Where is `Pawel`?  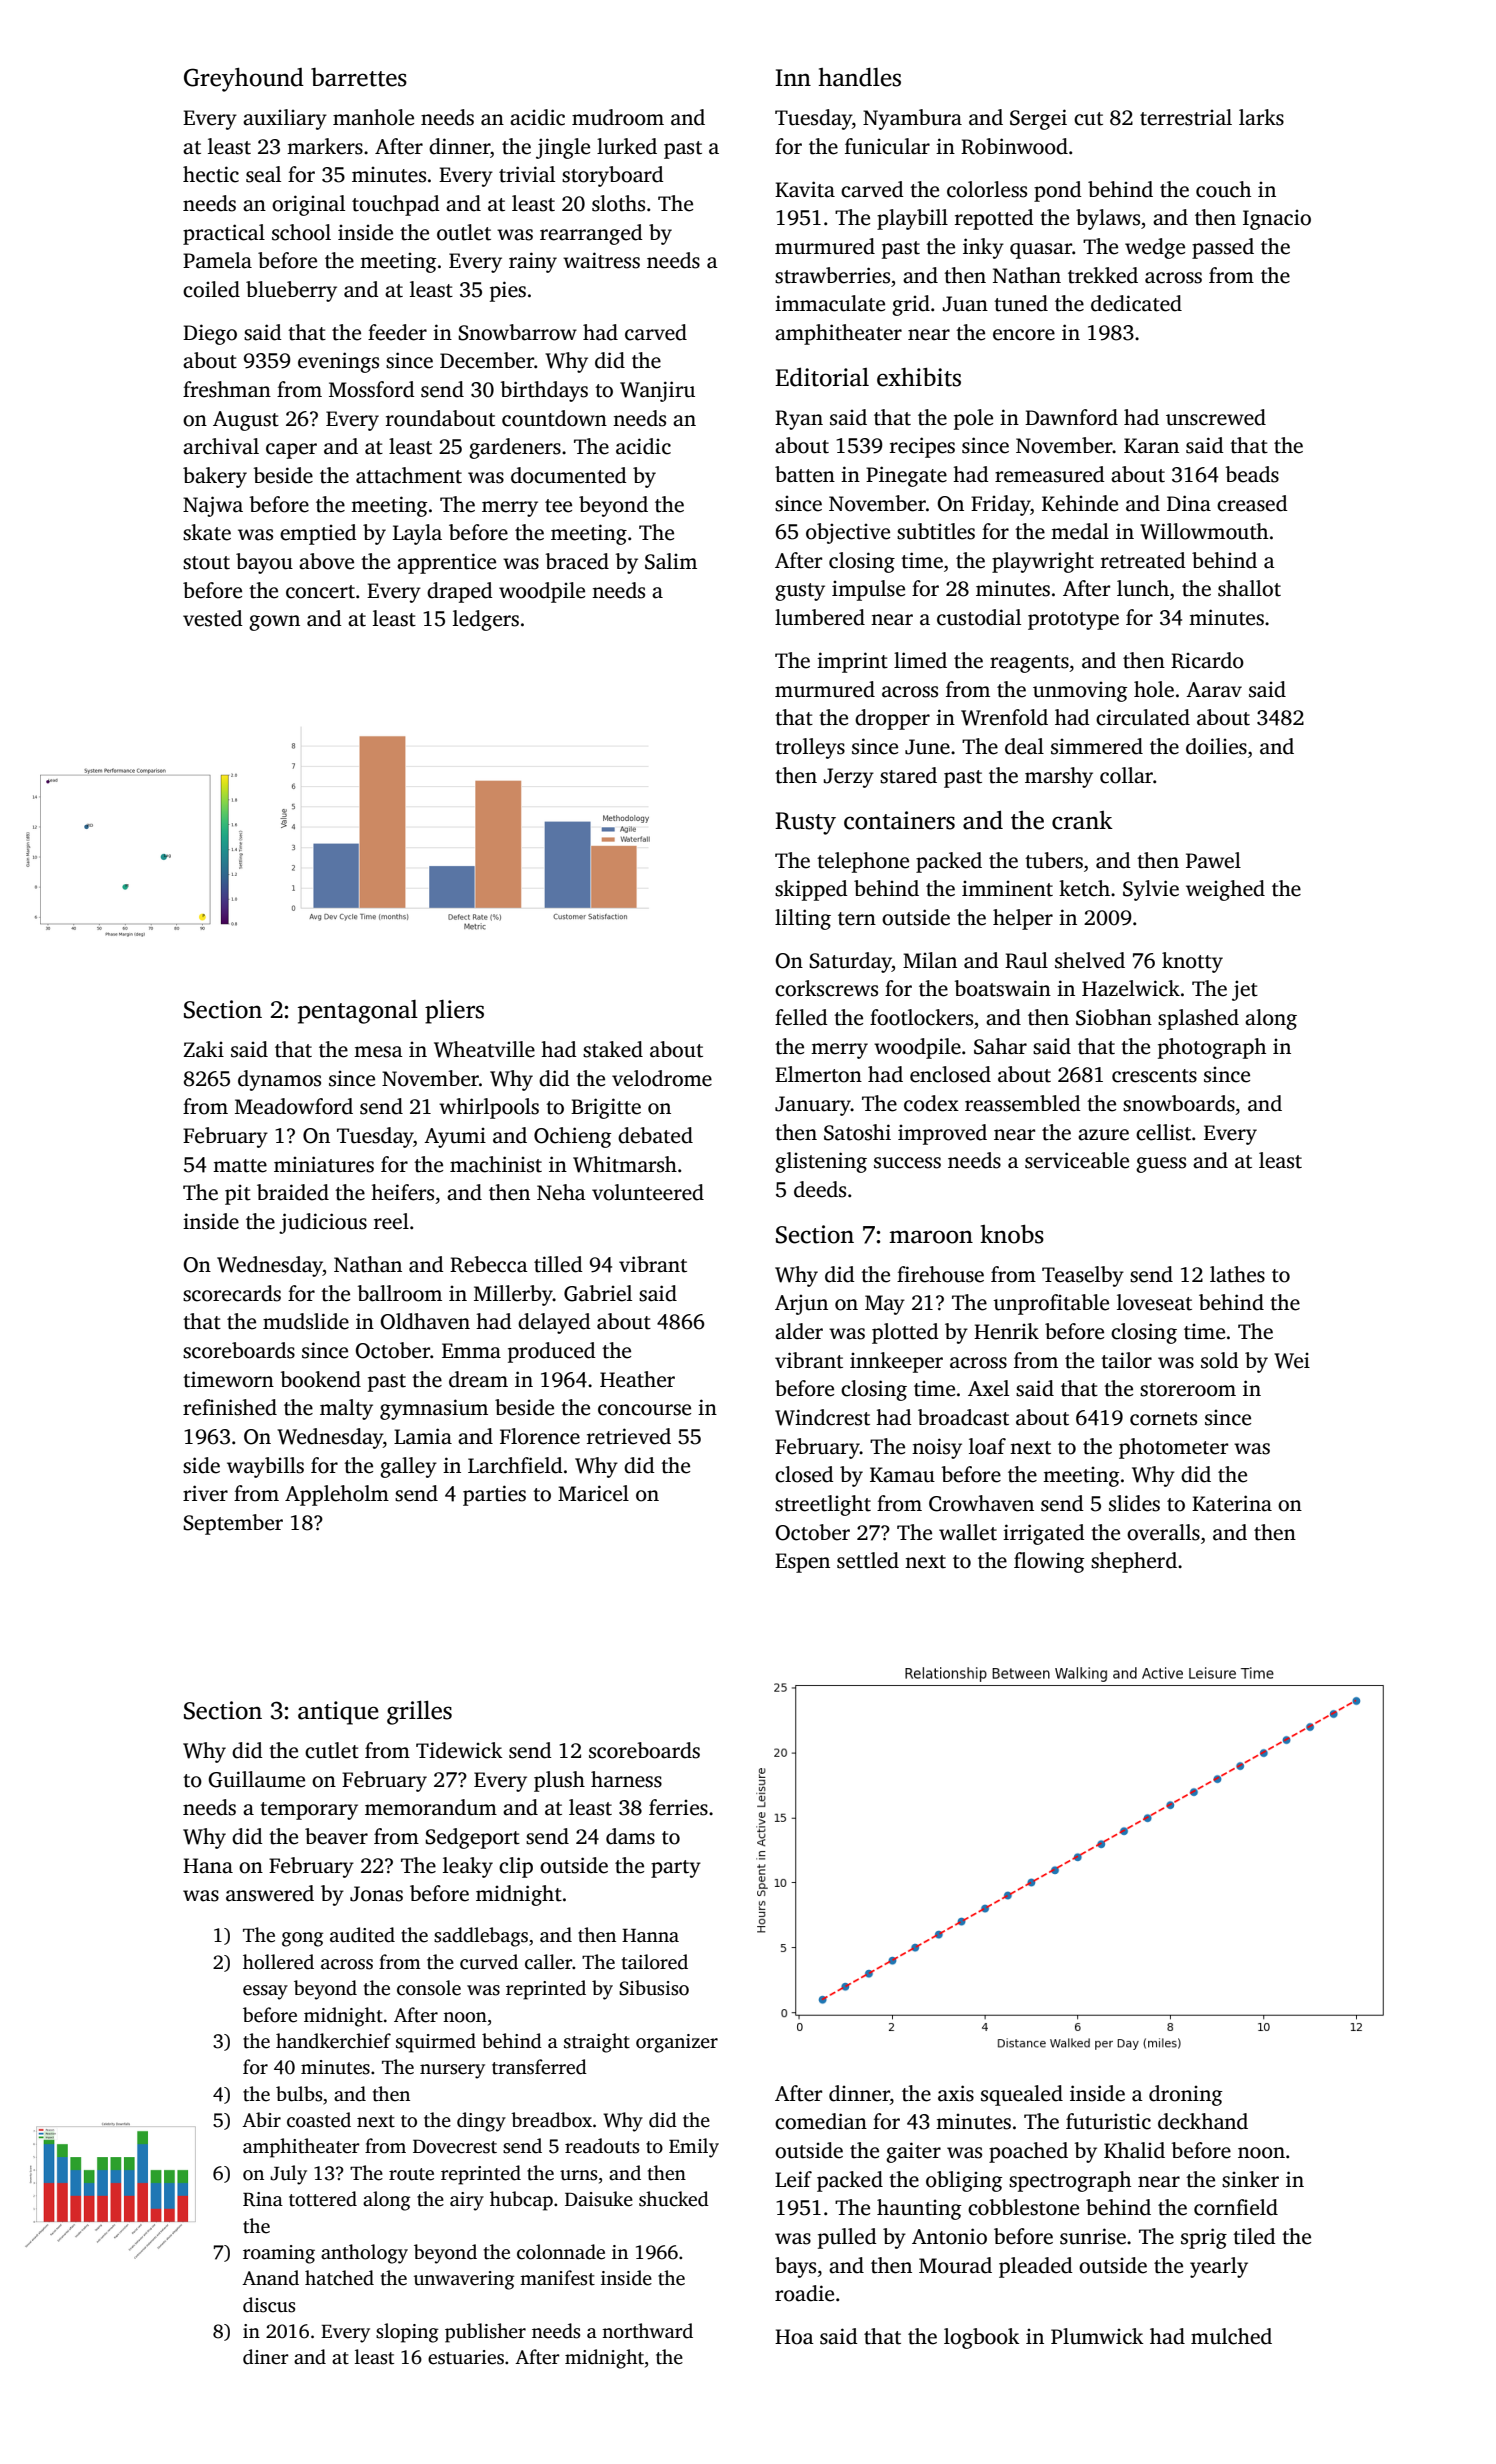 Pawel is located at coordinates (1213, 860).
